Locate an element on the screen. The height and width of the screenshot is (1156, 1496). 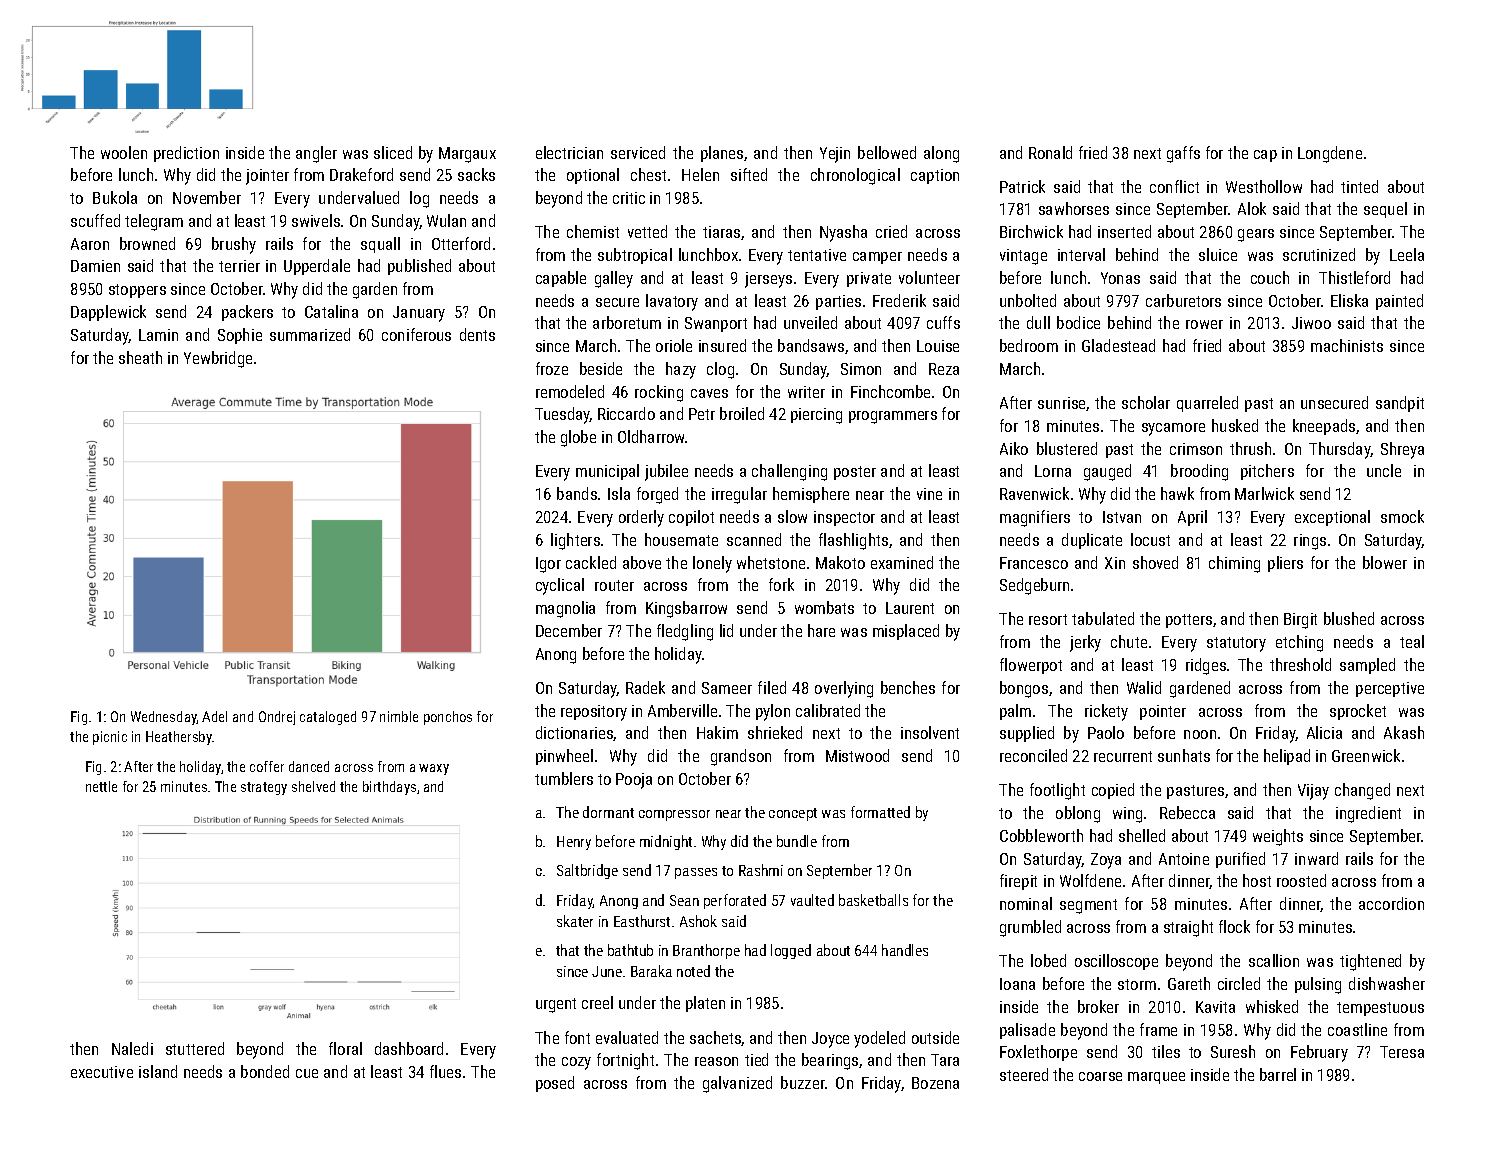
segment is located at coordinates (1088, 906).
